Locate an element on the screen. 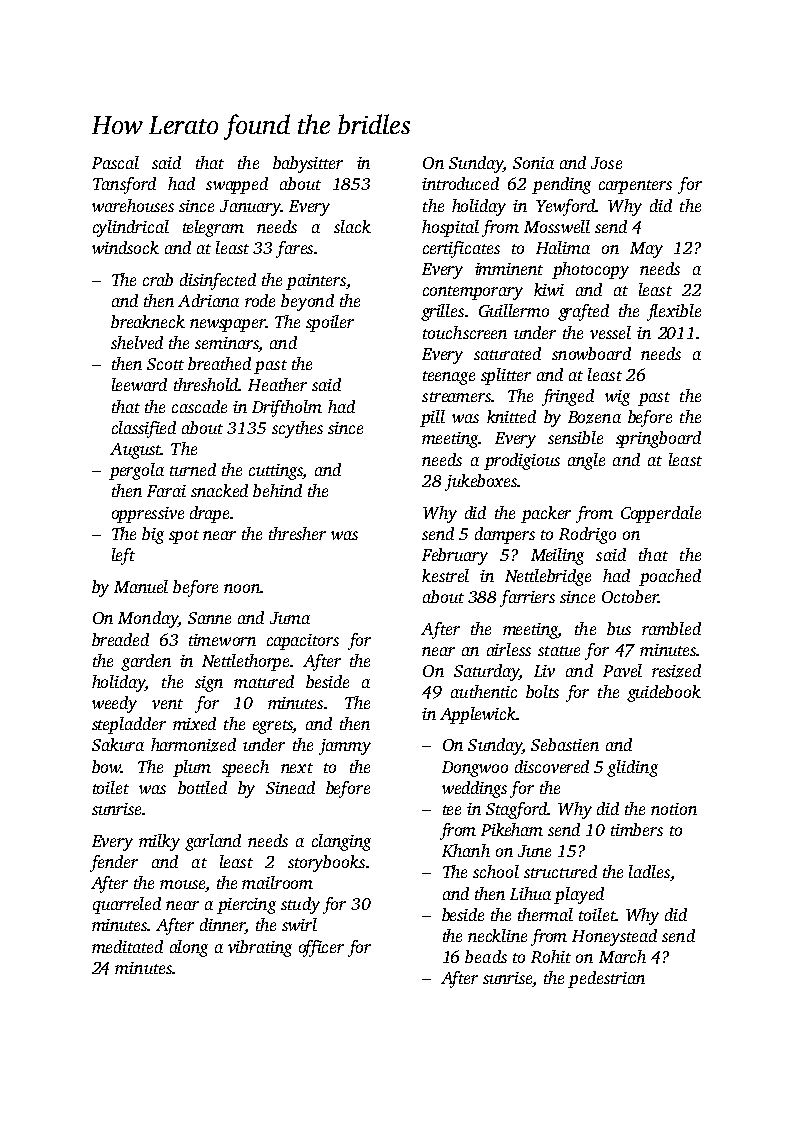 The image size is (793, 1126). touchscreen is located at coordinates (465, 332).
